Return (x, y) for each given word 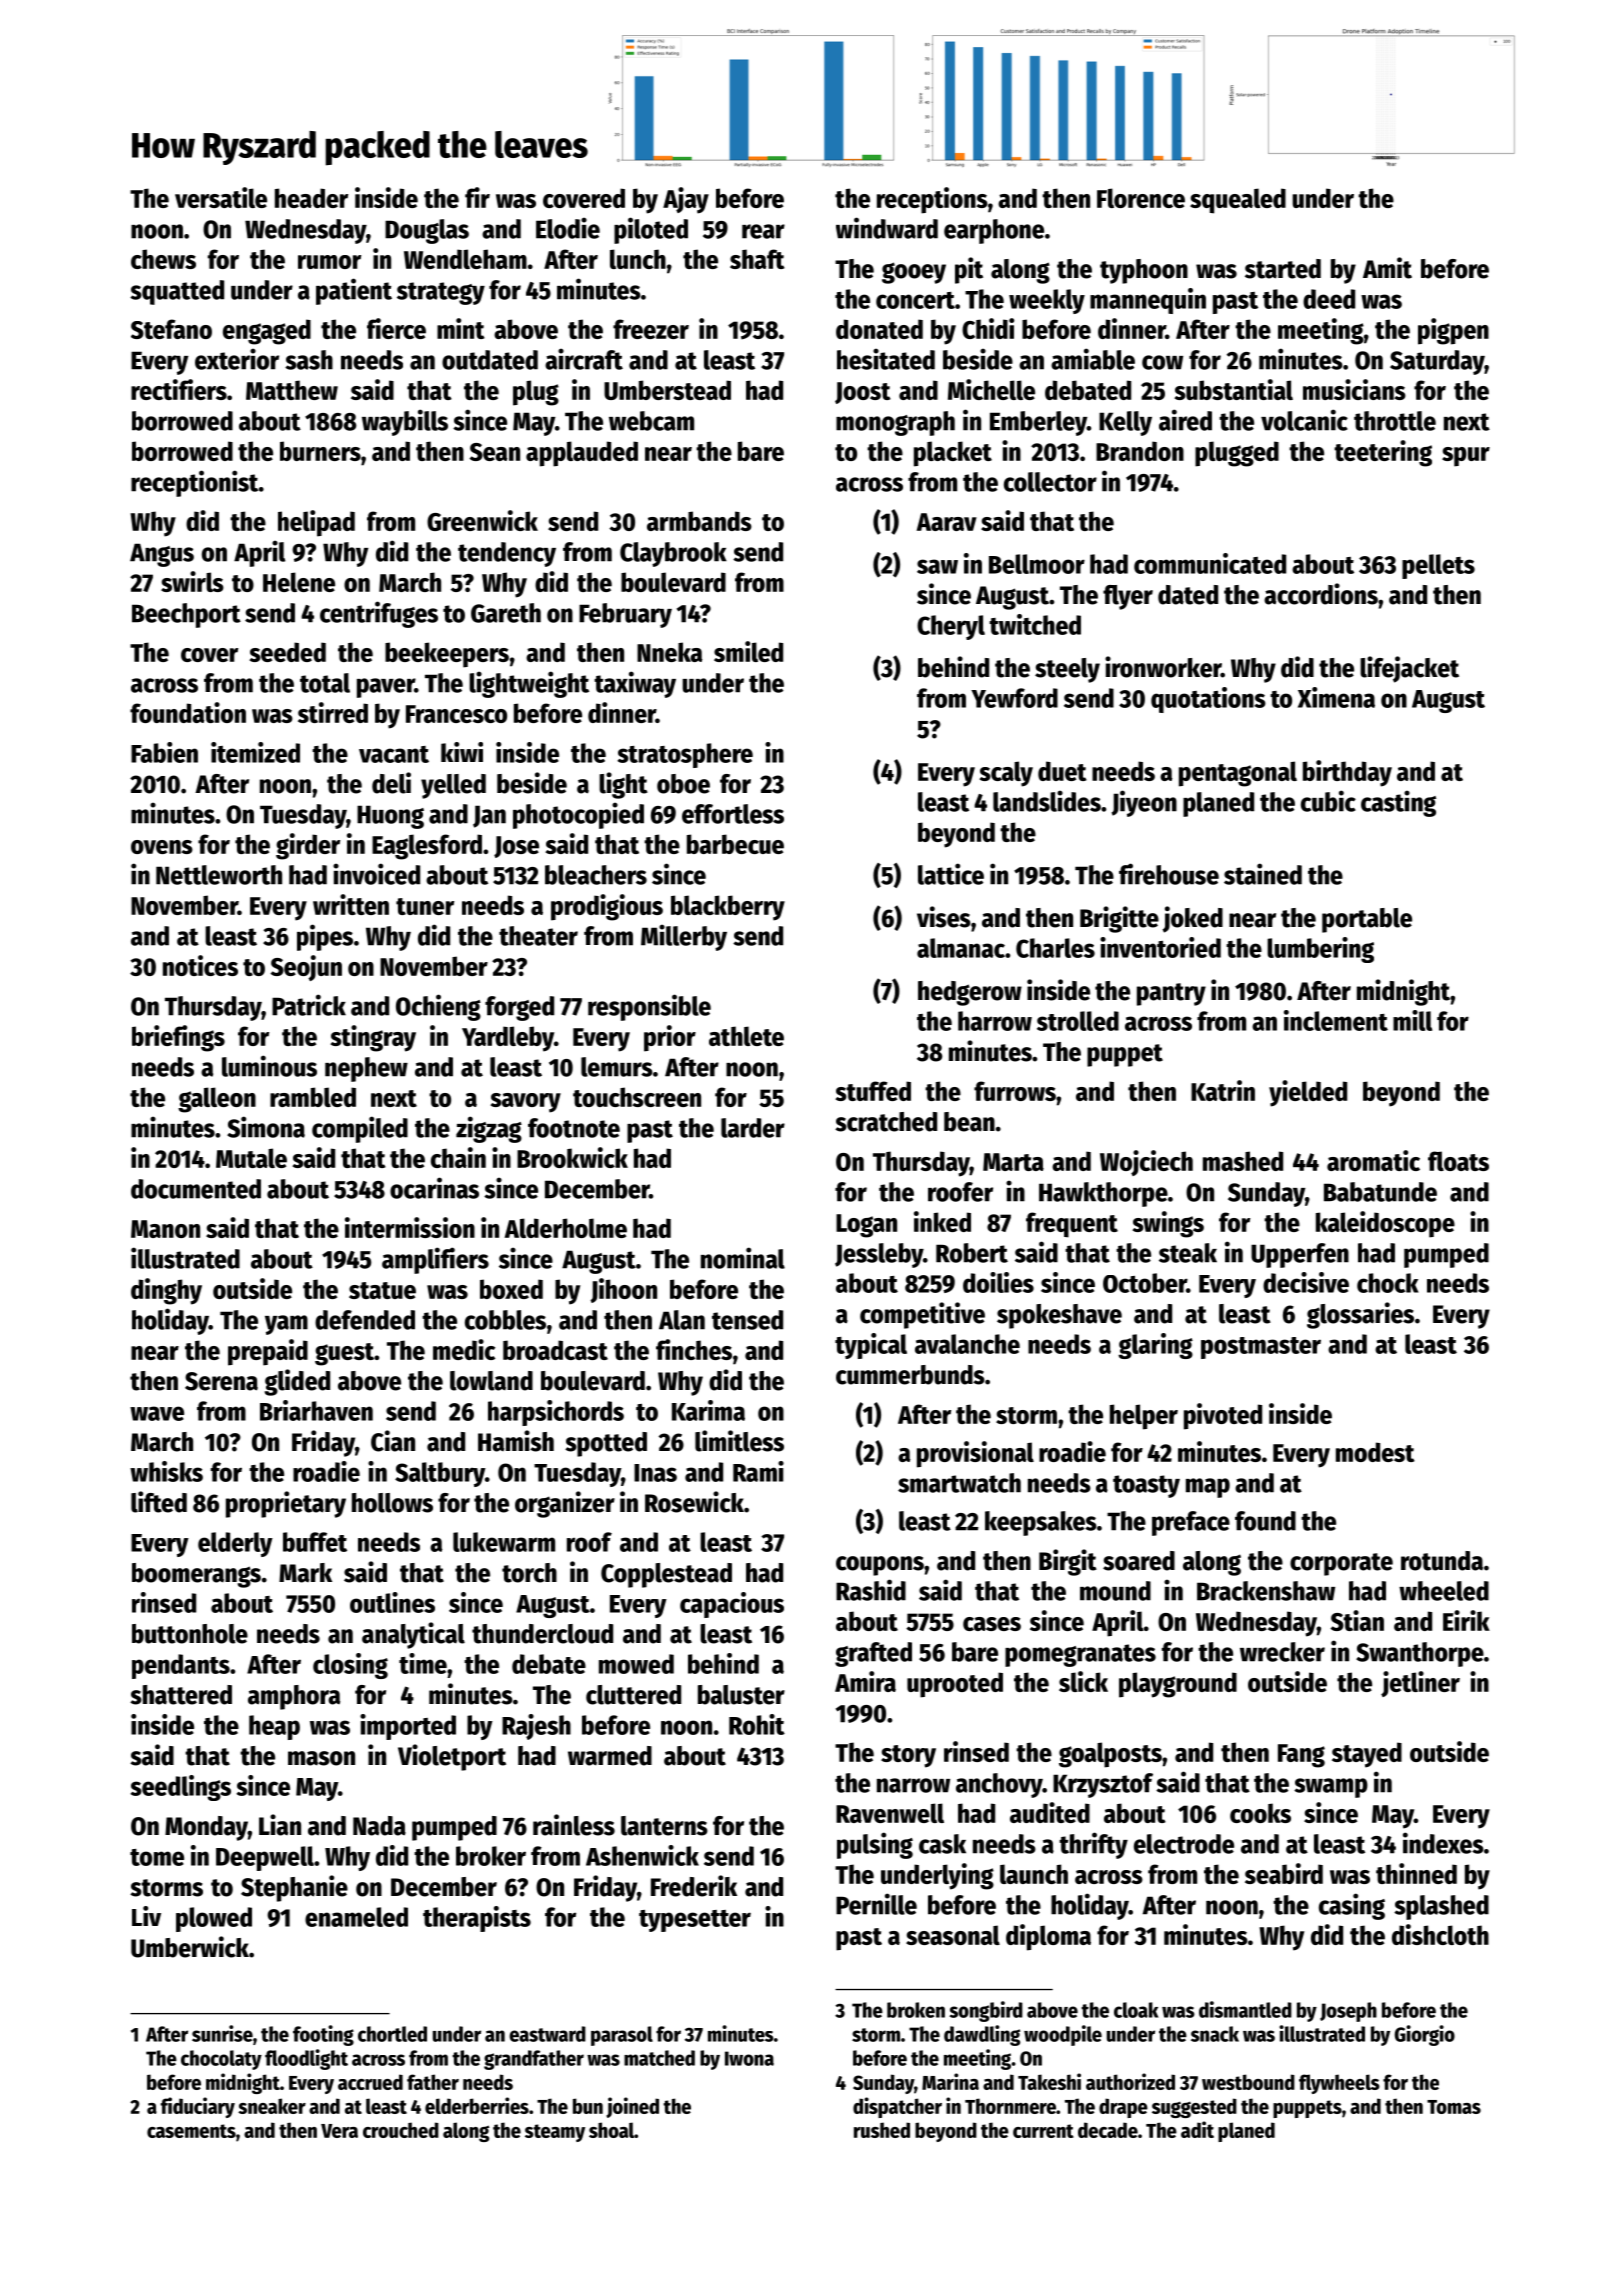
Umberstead (667, 390)
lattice (951, 874)
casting (1398, 803)
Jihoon (623, 1290)
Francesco (456, 714)
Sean (495, 452)
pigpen (1453, 331)
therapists (477, 1919)
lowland (491, 1381)
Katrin (1223, 1090)
